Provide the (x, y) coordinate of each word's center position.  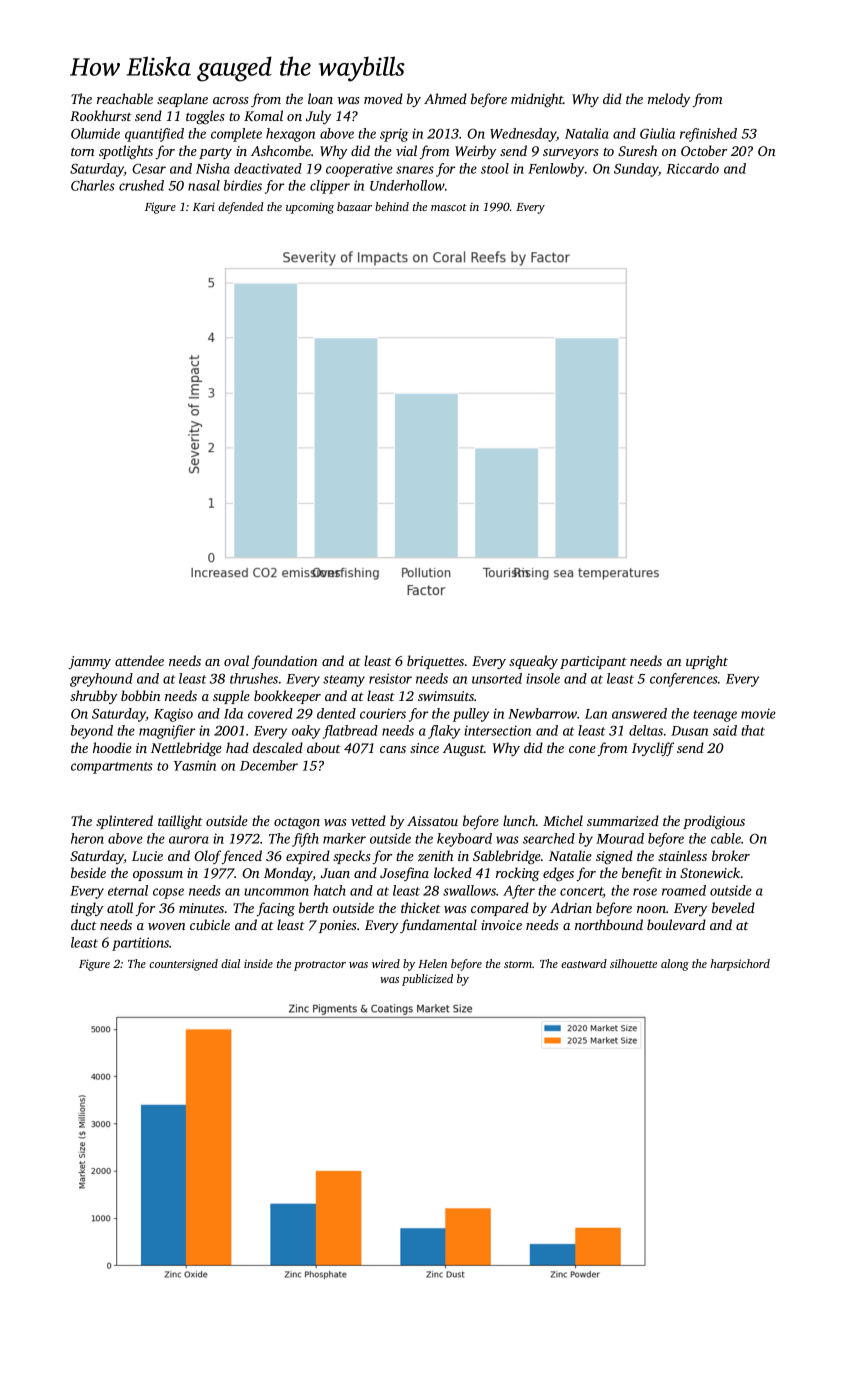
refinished (708, 135)
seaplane (182, 100)
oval (236, 660)
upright (707, 662)
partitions (140, 944)
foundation (284, 662)
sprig (394, 135)
